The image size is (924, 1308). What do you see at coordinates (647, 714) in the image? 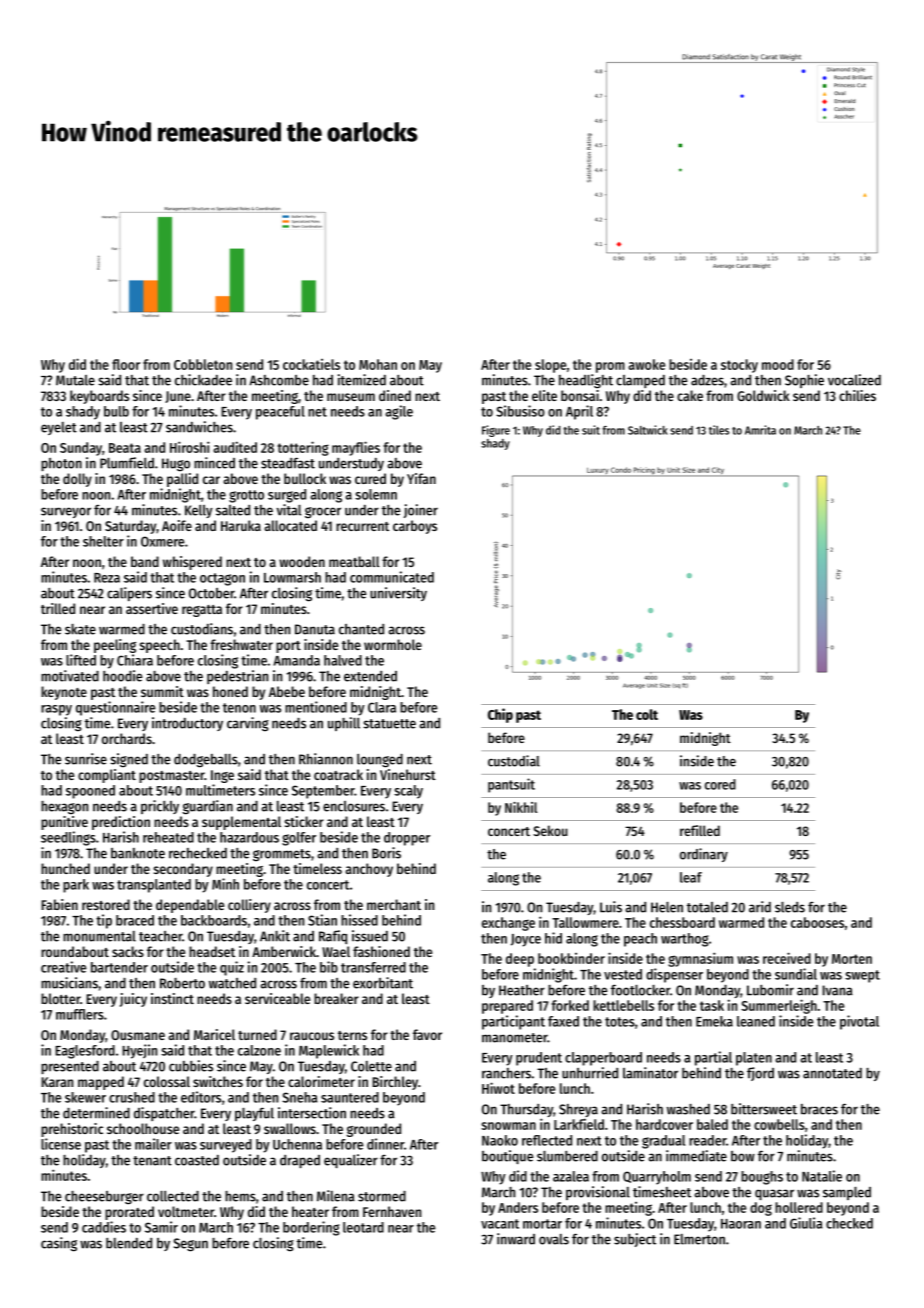
I see `colt` at bounding box center [647, 714].
